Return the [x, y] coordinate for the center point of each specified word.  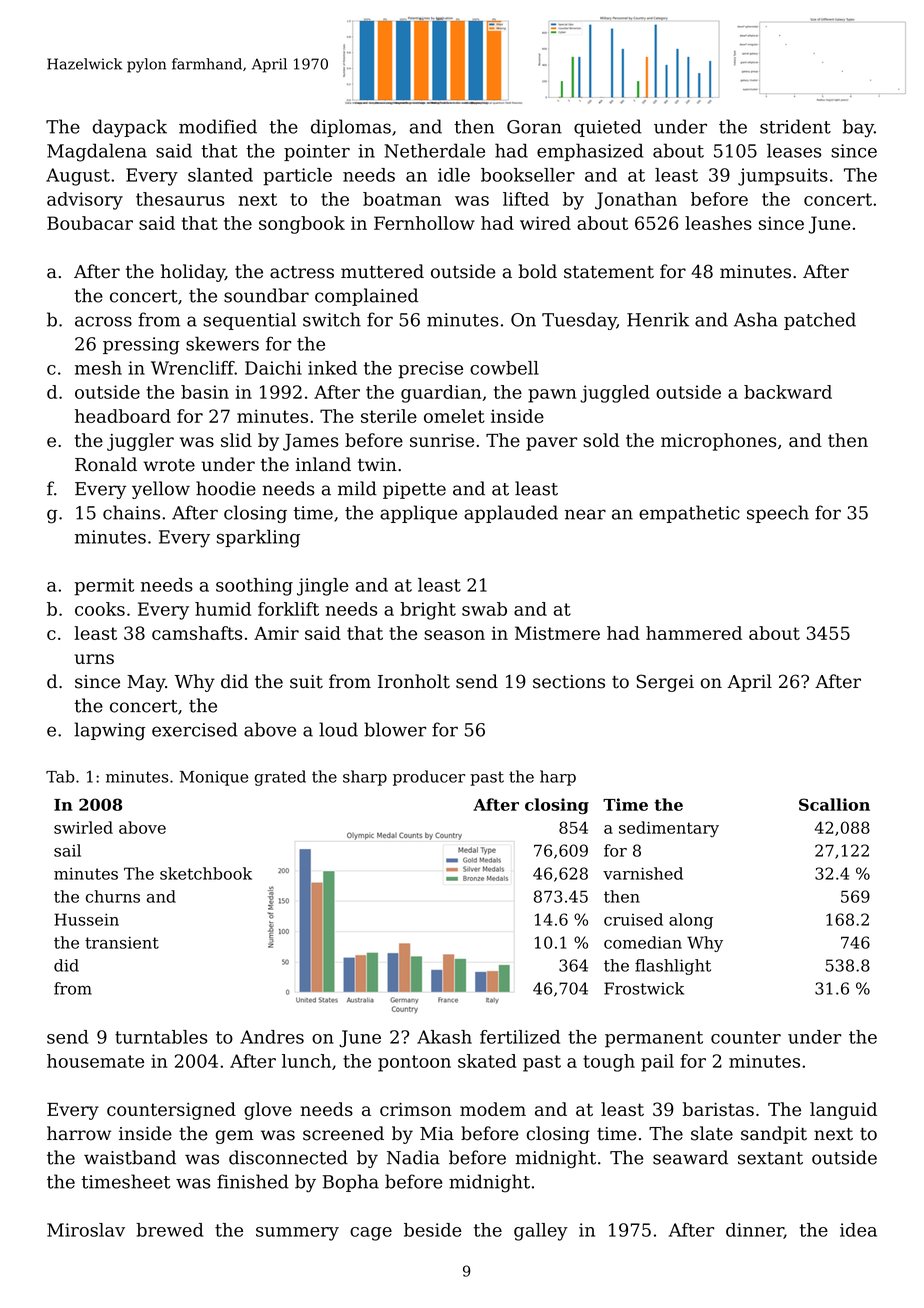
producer [429, 778]
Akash [444, 1037]
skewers [222, 343]
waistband [130, 1157]
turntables [161, 1037]
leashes [718, 223]
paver [551, 444]
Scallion [834, 804]
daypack [130, 128]
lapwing [109, 731]
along [691, 921]
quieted [608, 128]
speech [778, 514]
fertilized [520, 1037]
